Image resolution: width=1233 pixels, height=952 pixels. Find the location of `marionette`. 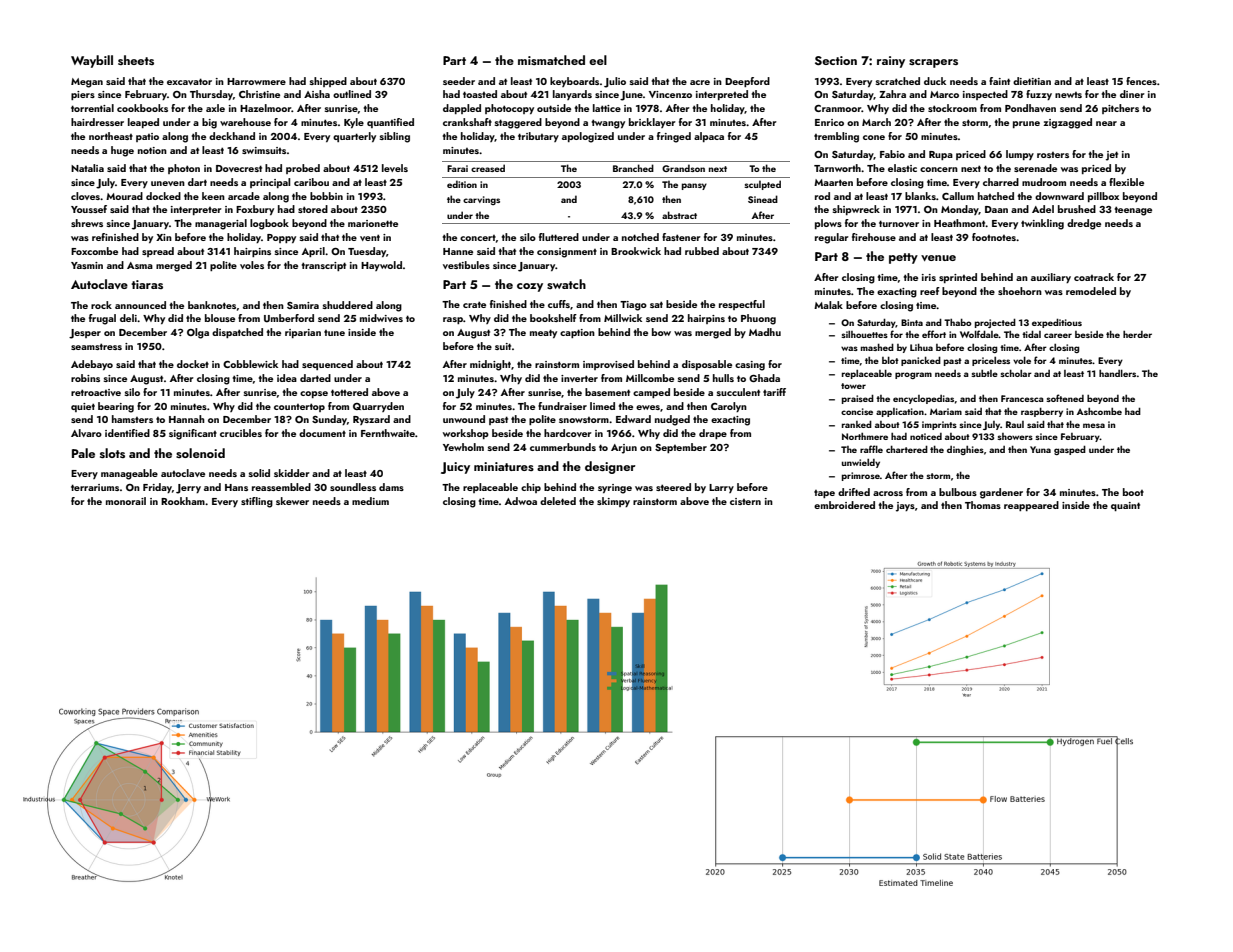

marionette is located at coordinates (373, 223).
